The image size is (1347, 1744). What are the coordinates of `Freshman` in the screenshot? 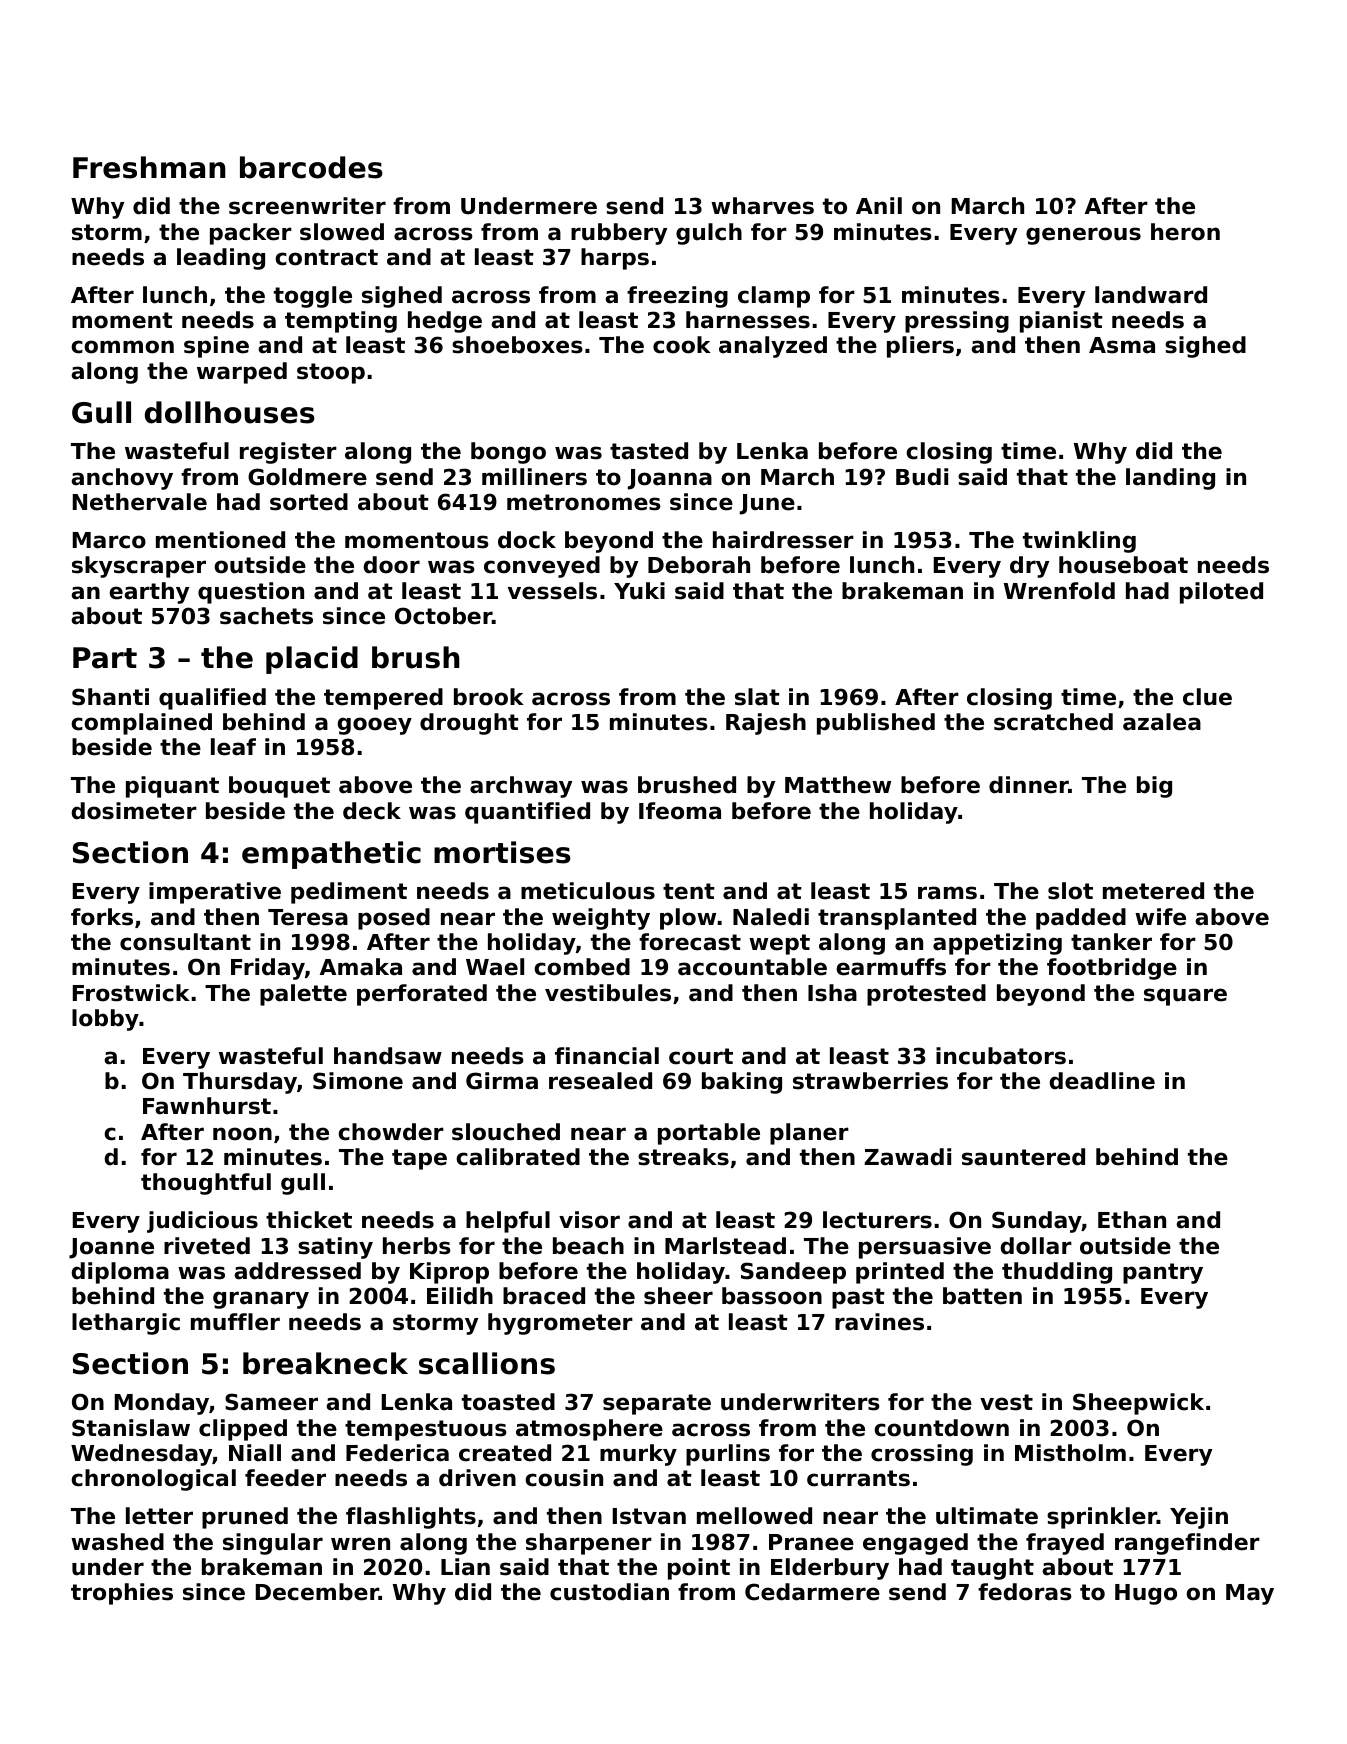 It's located at (149, 167).
